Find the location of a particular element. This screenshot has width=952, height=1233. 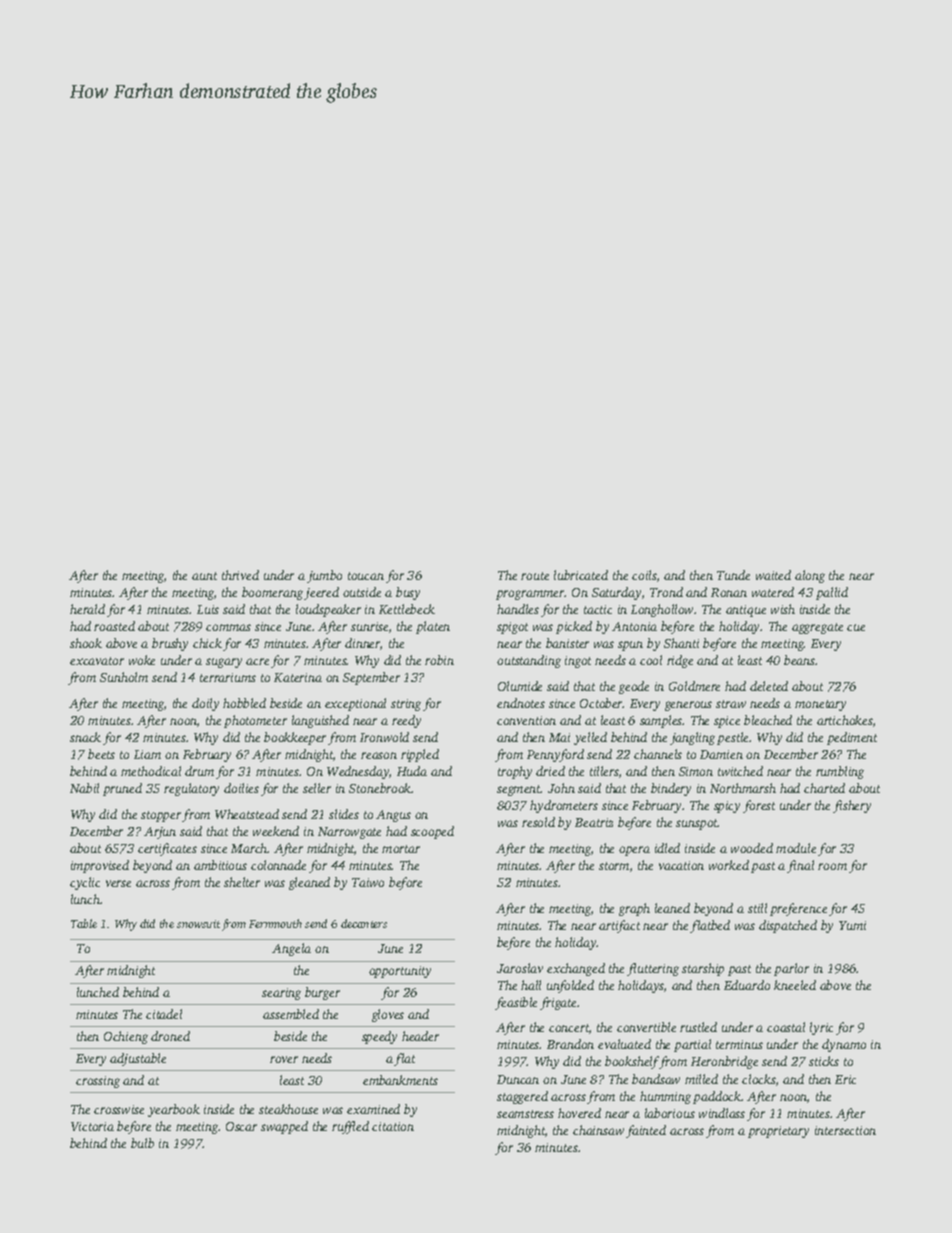

terminus is located at coordinates (739, 1044).
